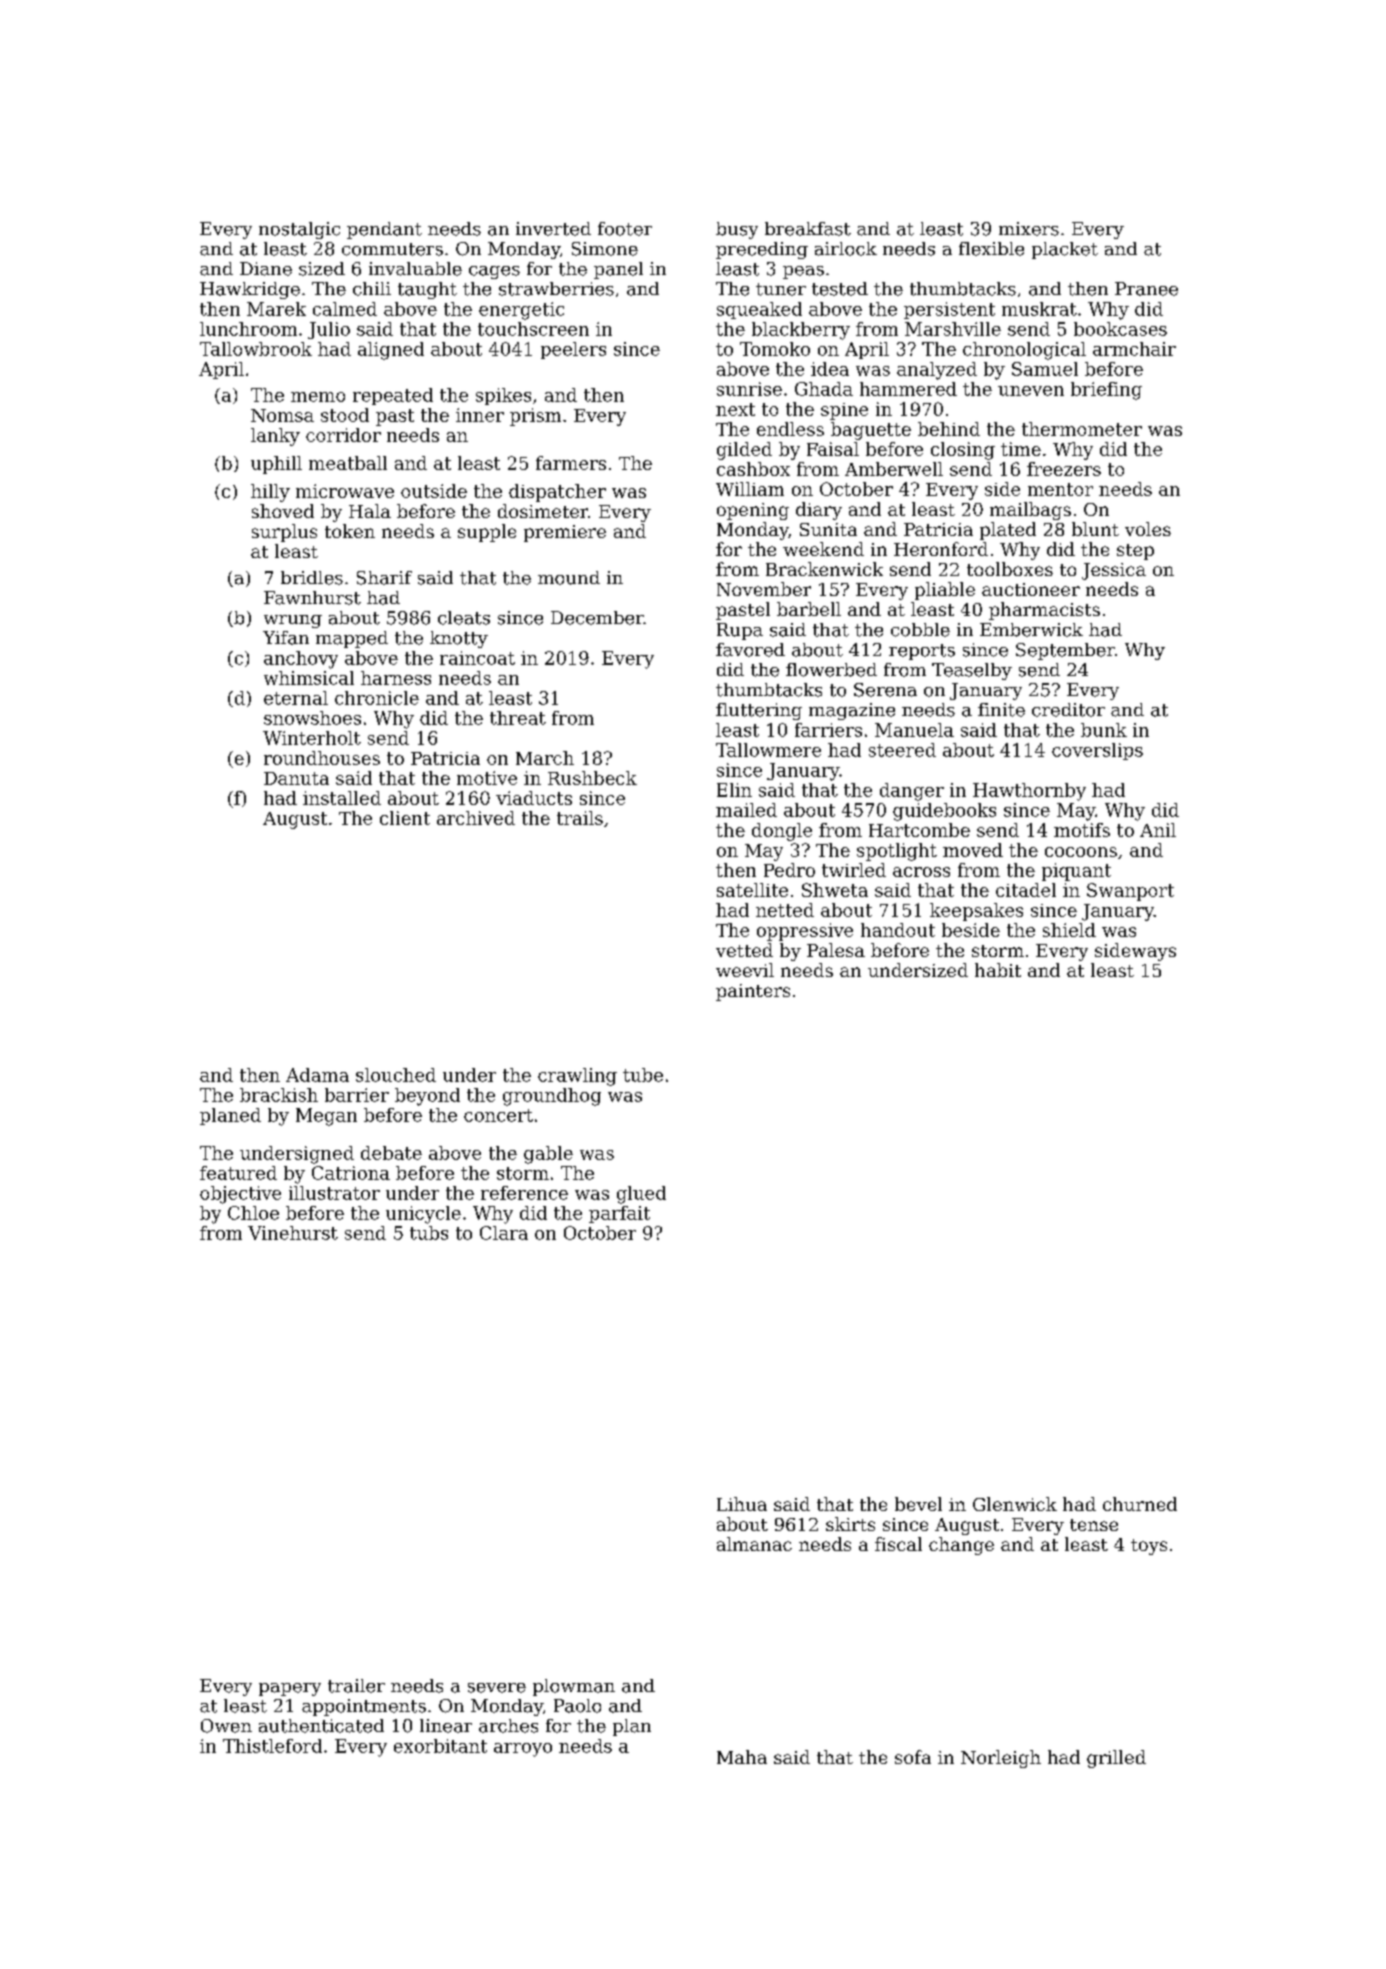  I want to click on prism, so click(535, 417).
